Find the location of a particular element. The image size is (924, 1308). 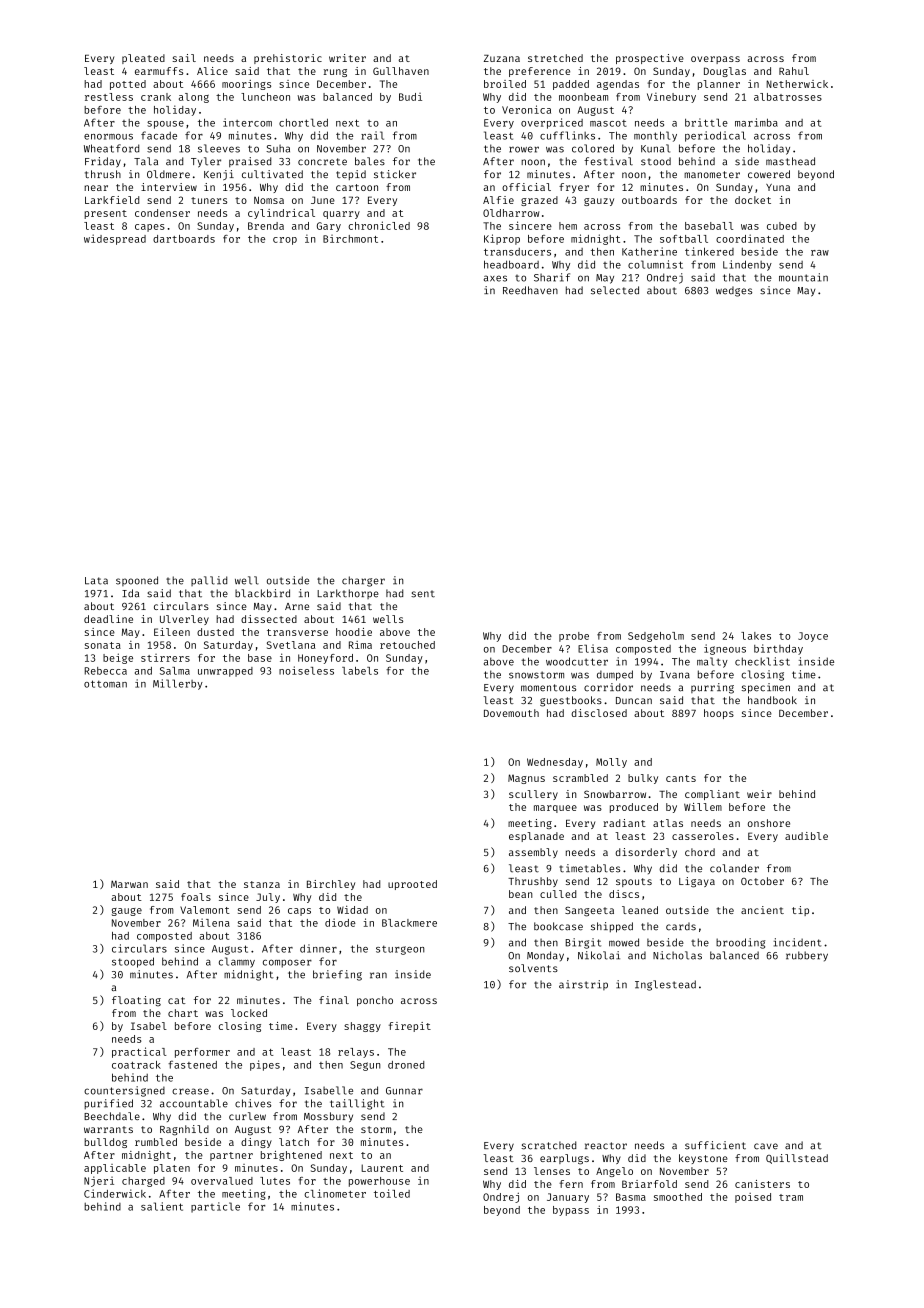

Inglestead is located at coordinates (665, 985).
